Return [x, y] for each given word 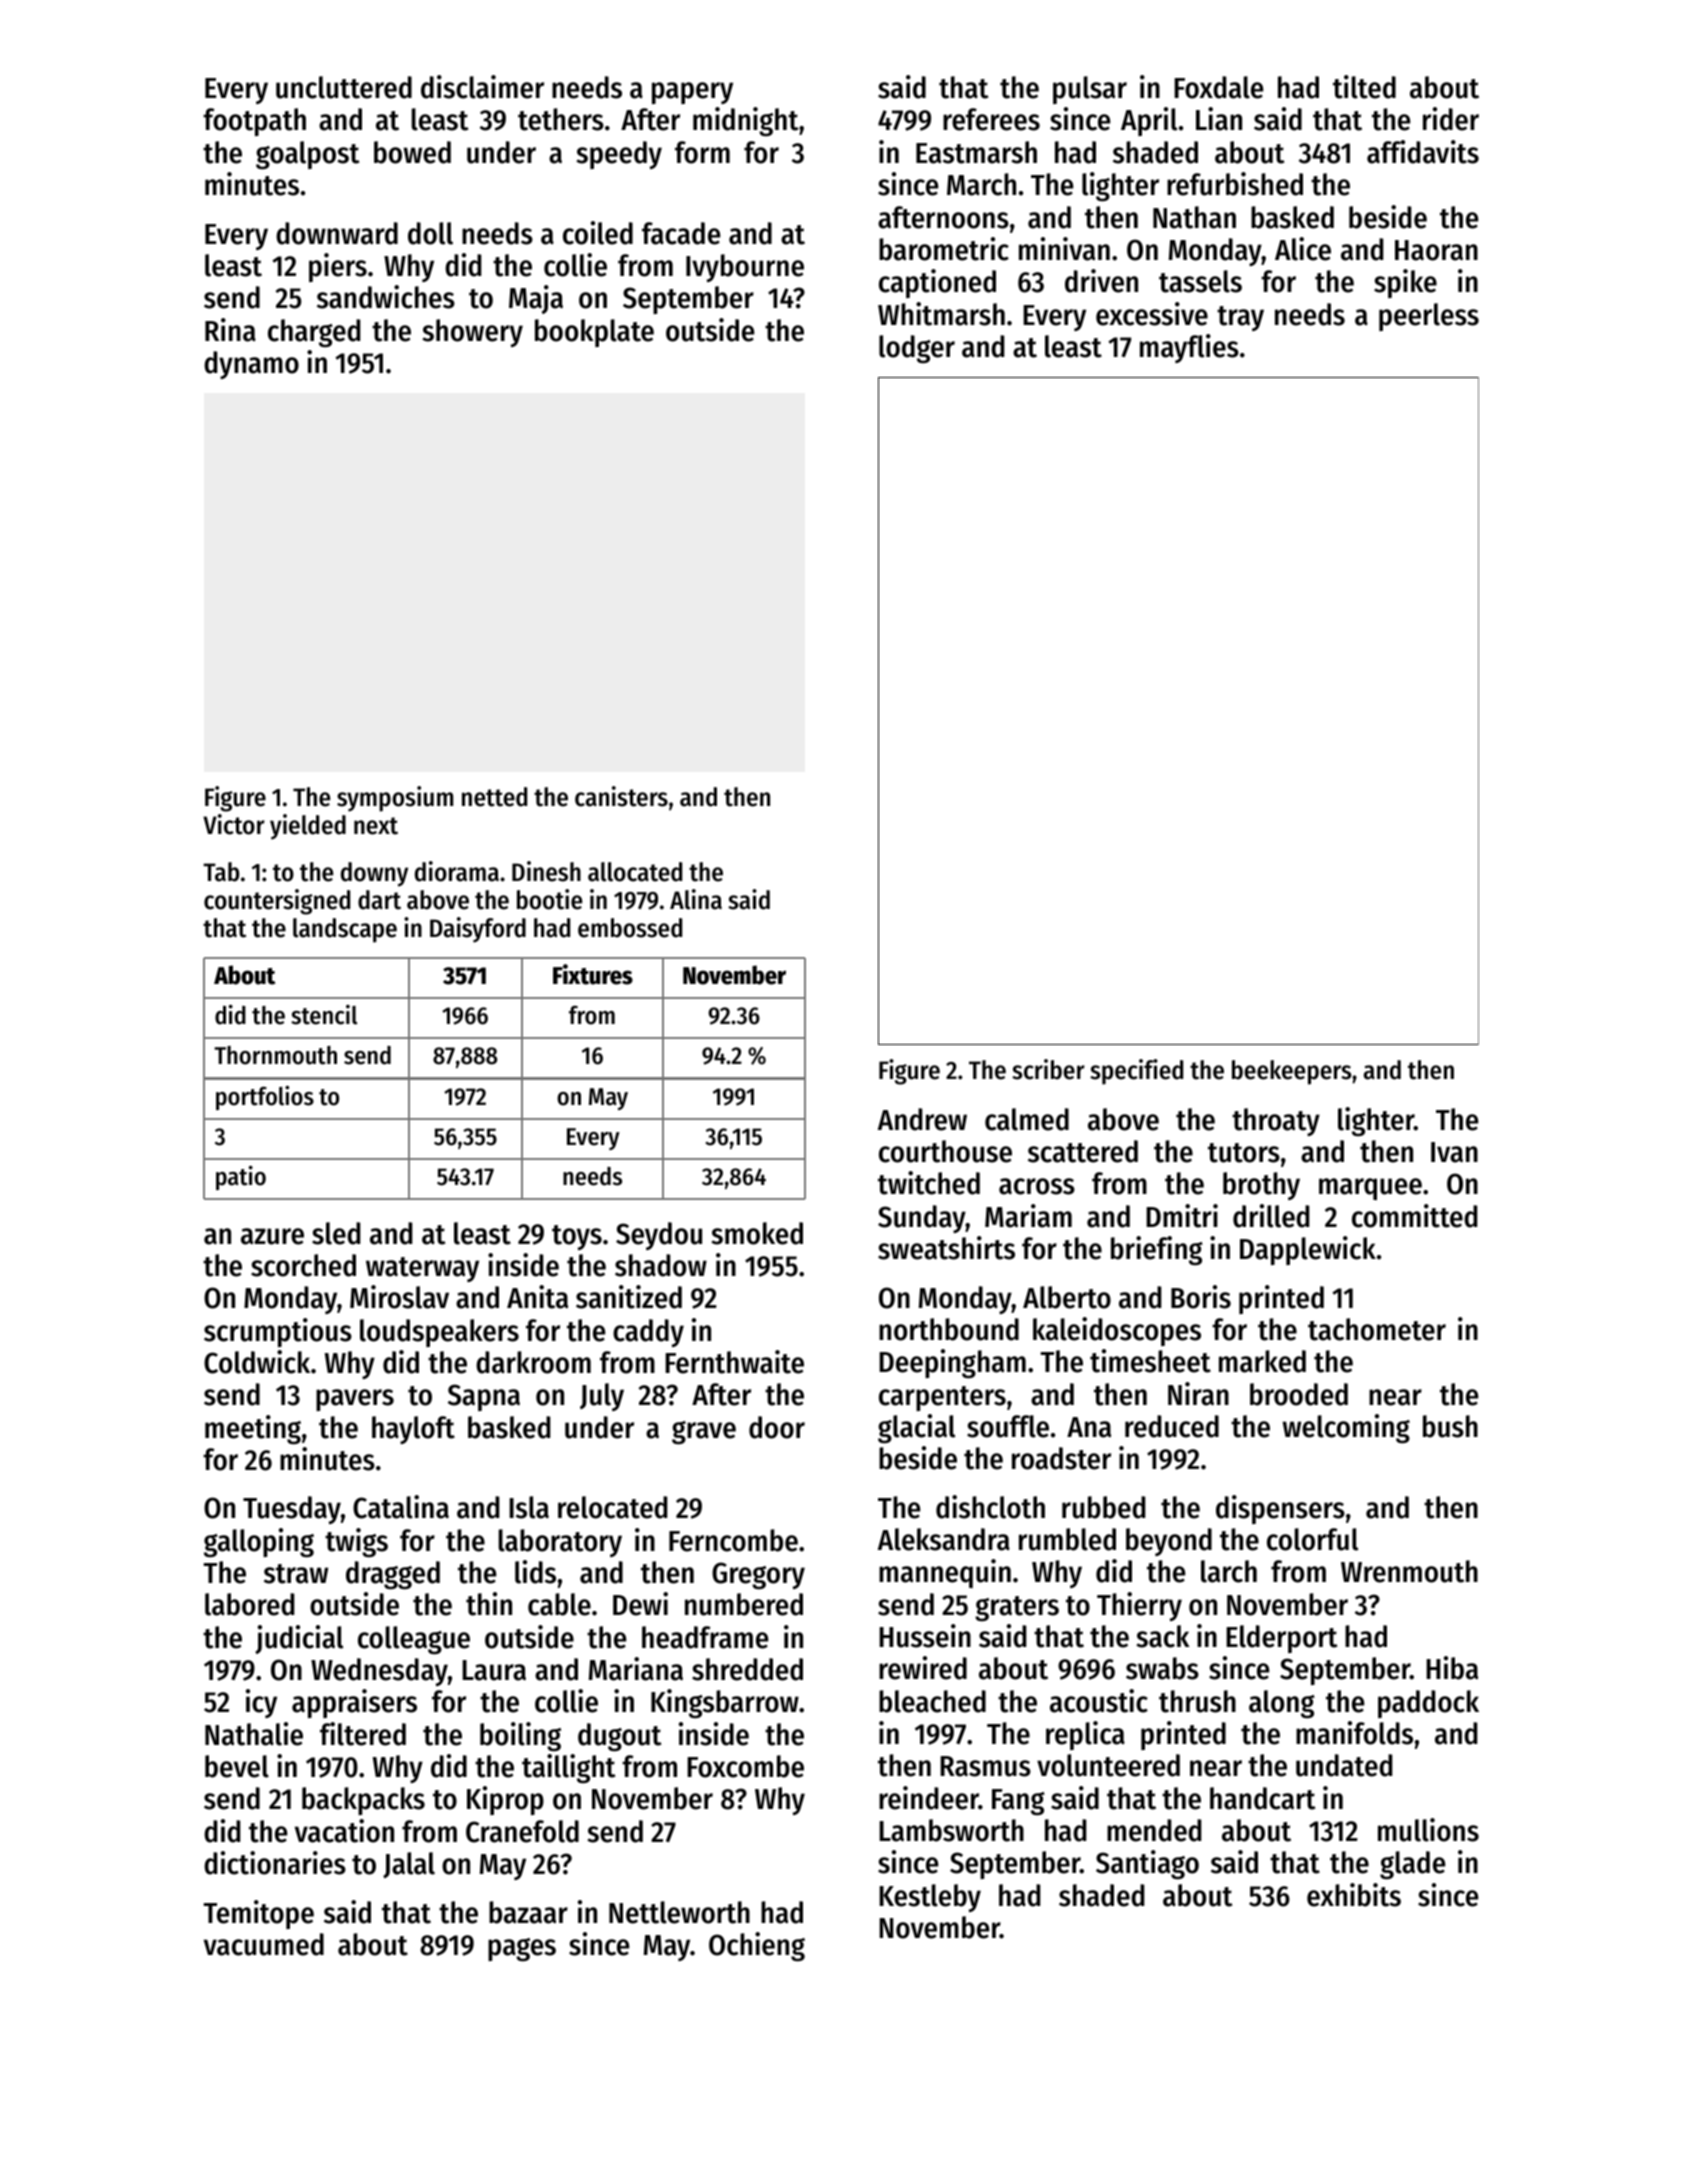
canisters [621, 796]
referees [991, 119]
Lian [1219, 119]
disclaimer [482, 87]
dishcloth [990, 1507]
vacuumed [264, 1944]
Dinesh [546, 871]
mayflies [1189, 348]
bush [1450, 1426]
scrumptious [278, 1332]
